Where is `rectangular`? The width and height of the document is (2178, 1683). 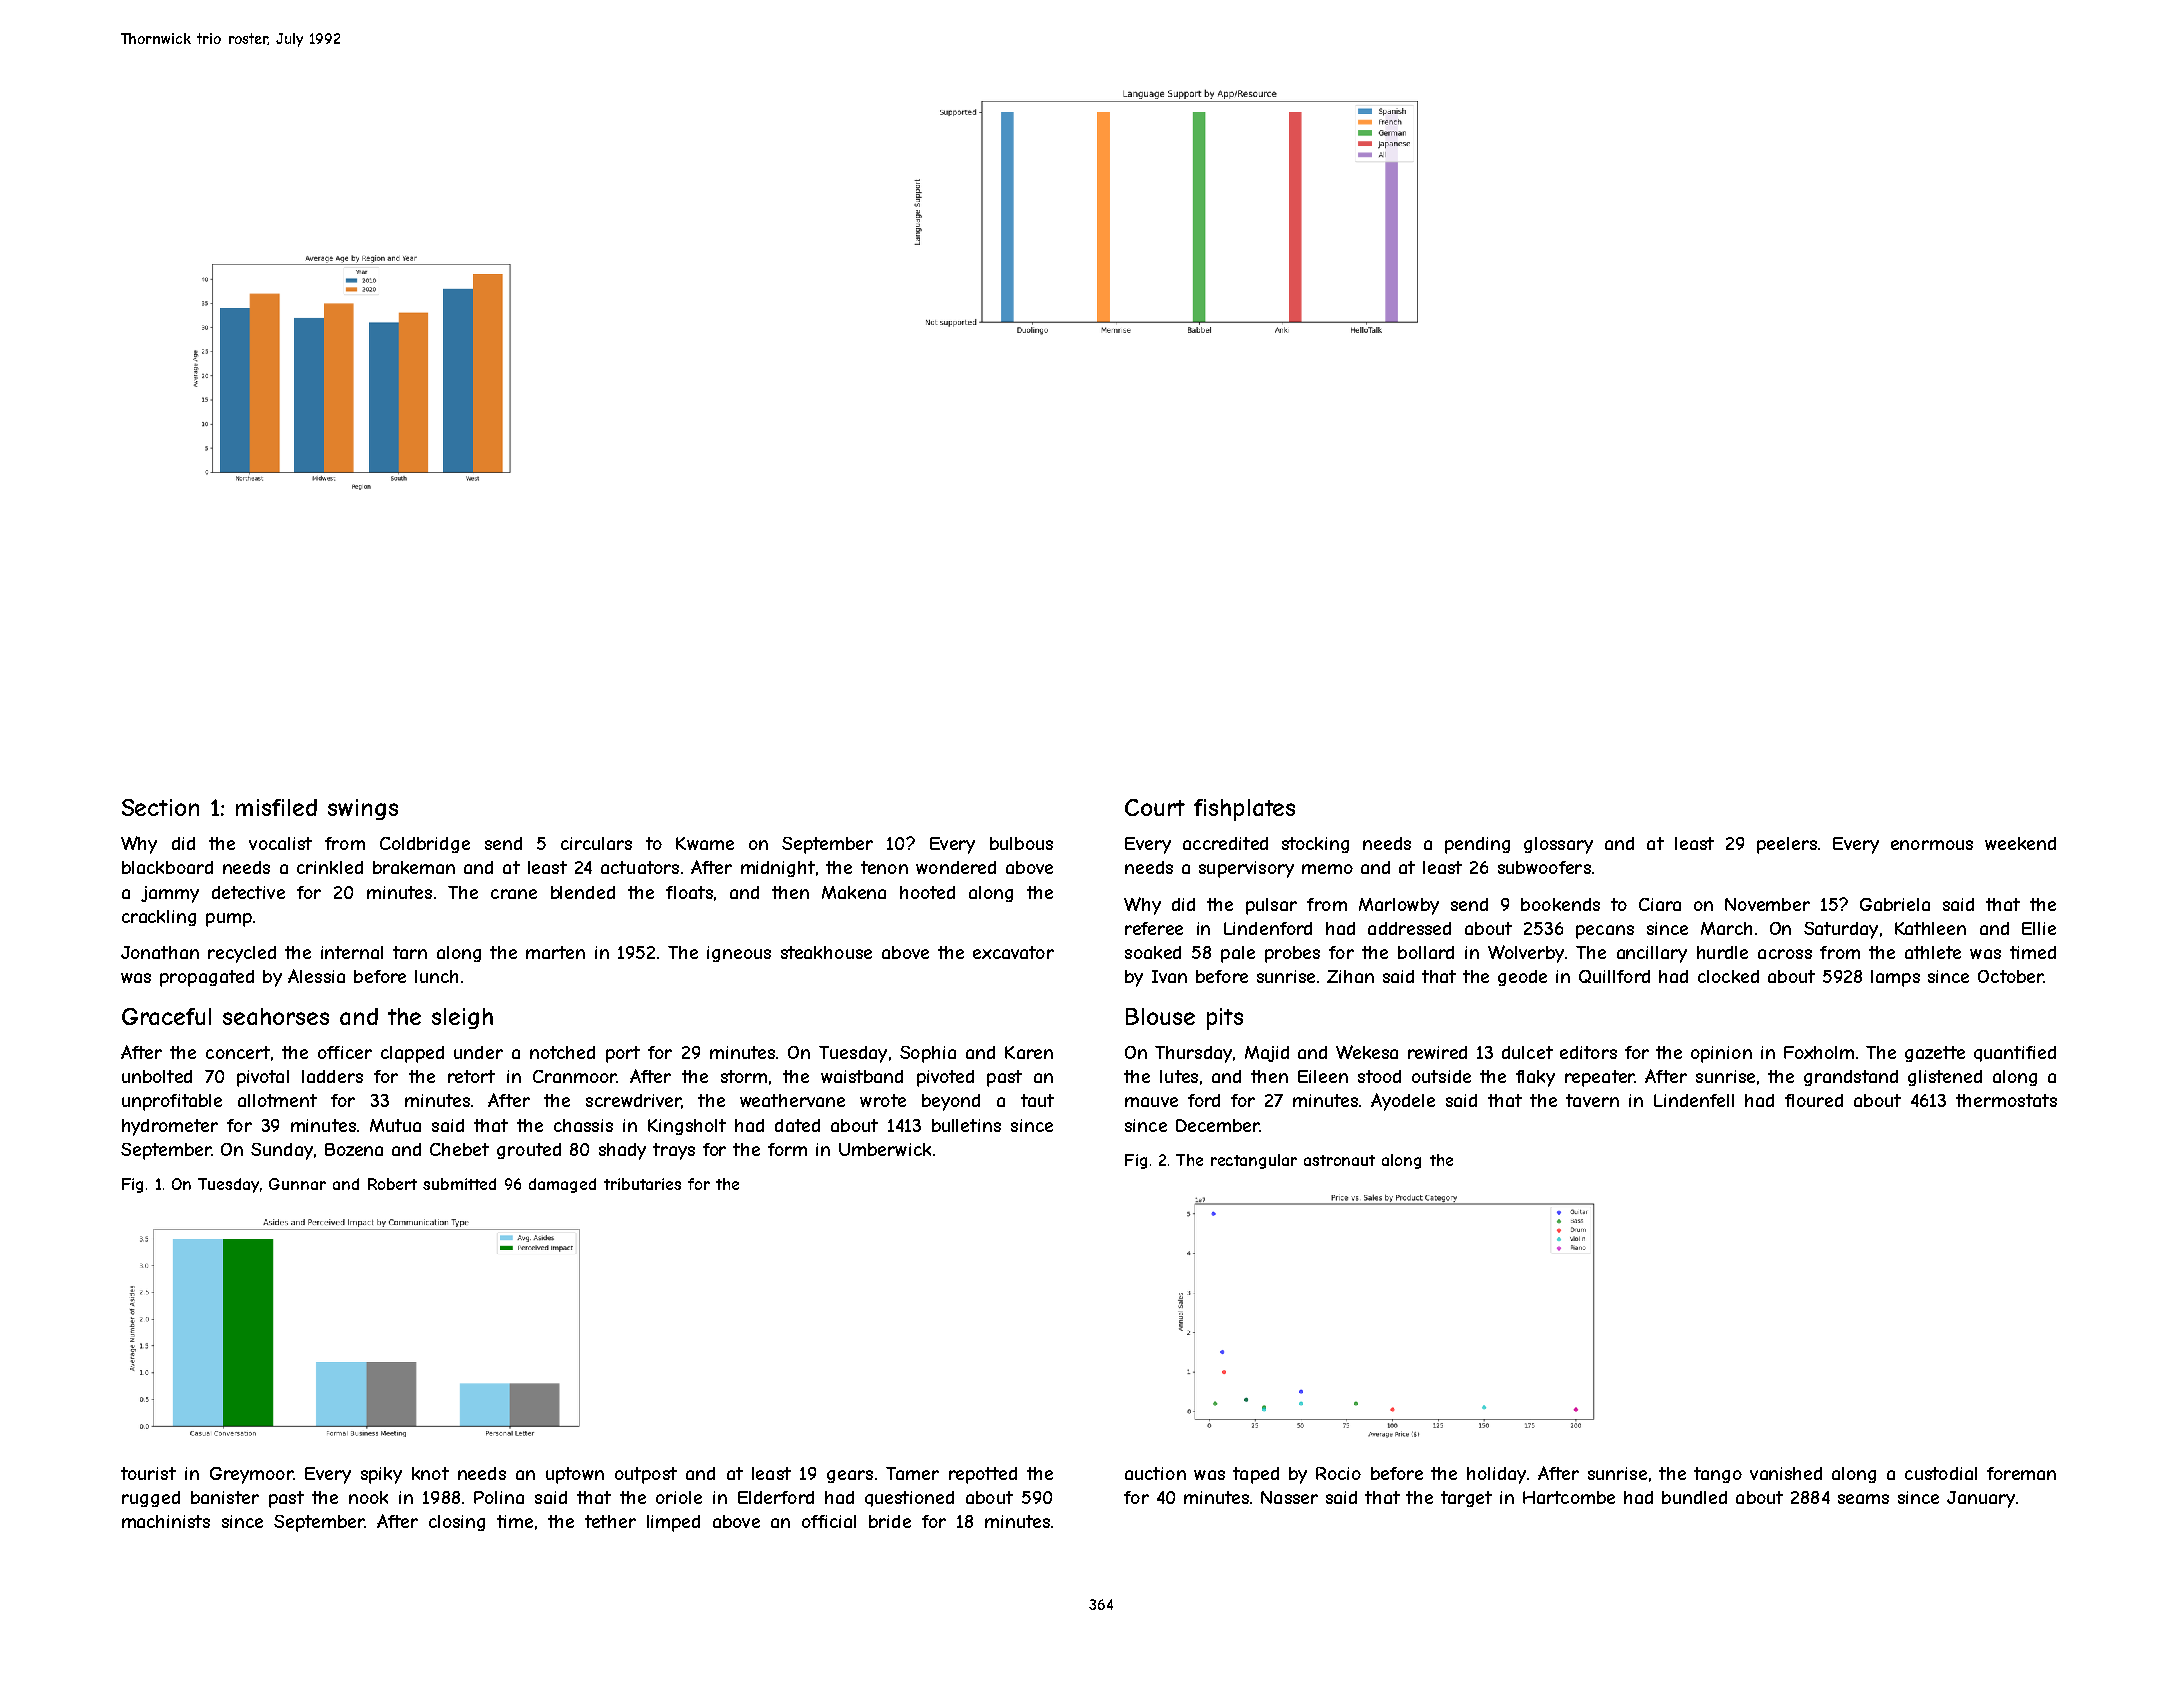 rectangular is located at coordinates (1254, 1161).
